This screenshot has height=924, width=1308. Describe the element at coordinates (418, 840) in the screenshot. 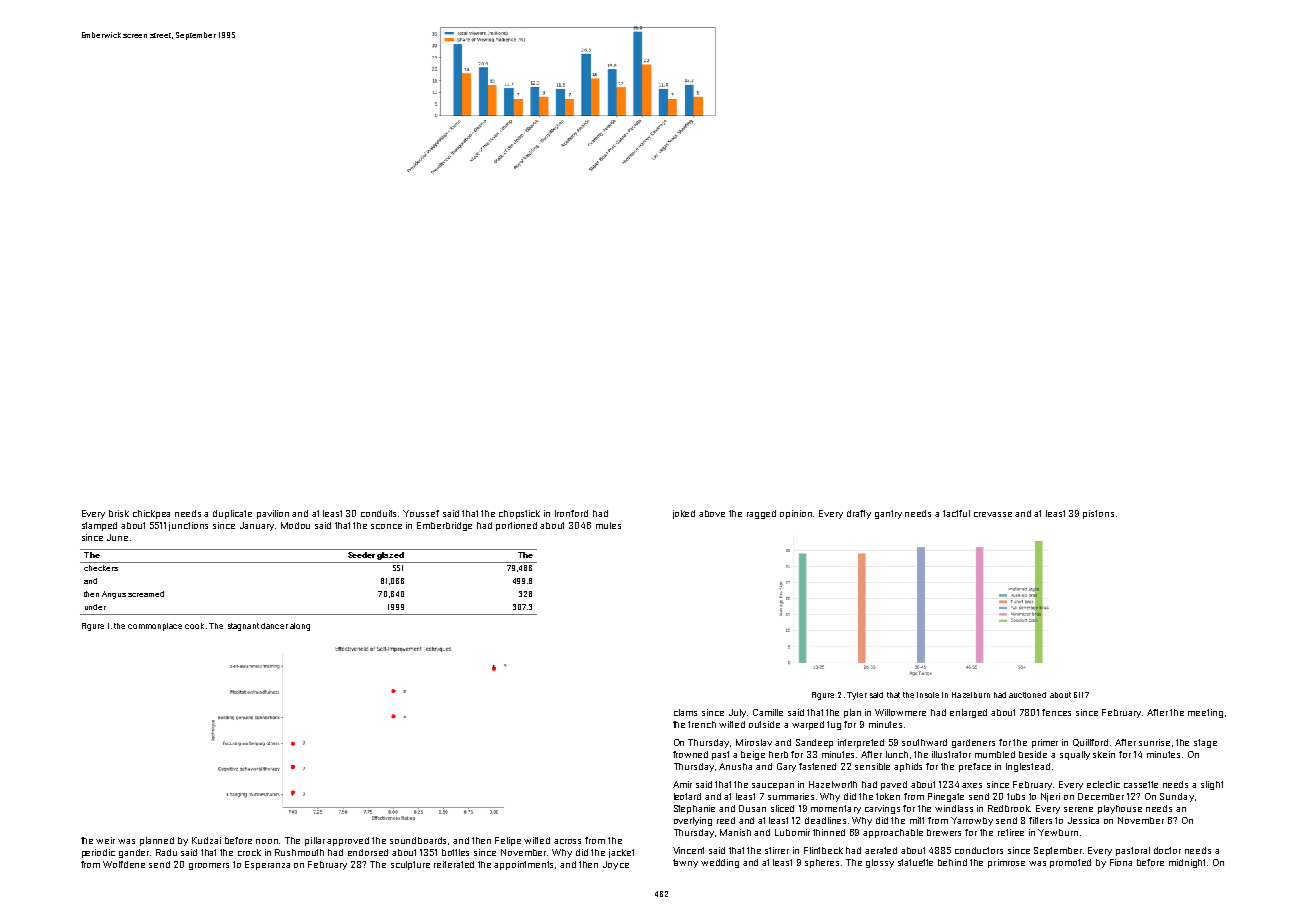

I see `soundboards` at that location.
